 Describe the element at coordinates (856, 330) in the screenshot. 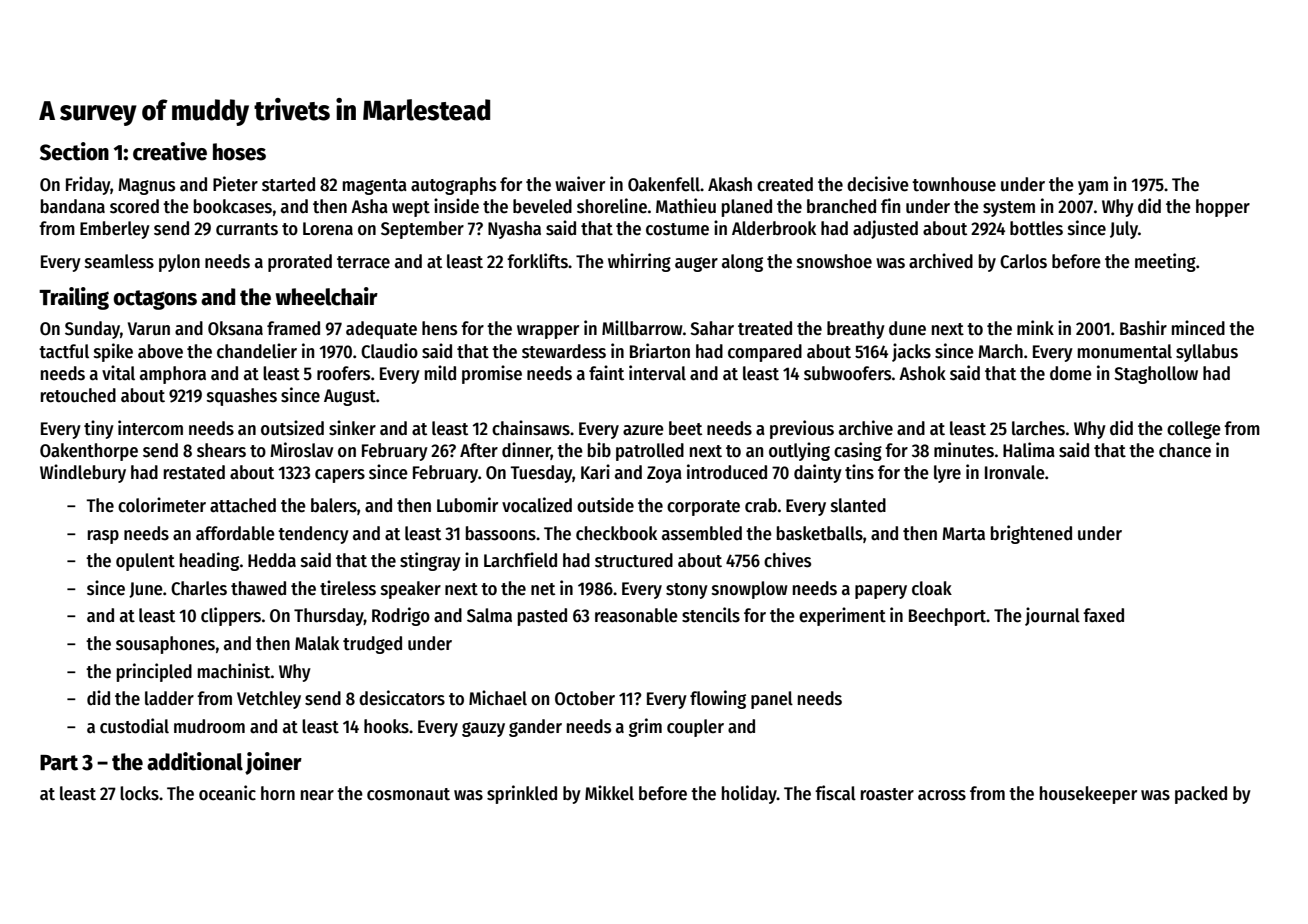

I see `breathy` at that location.
